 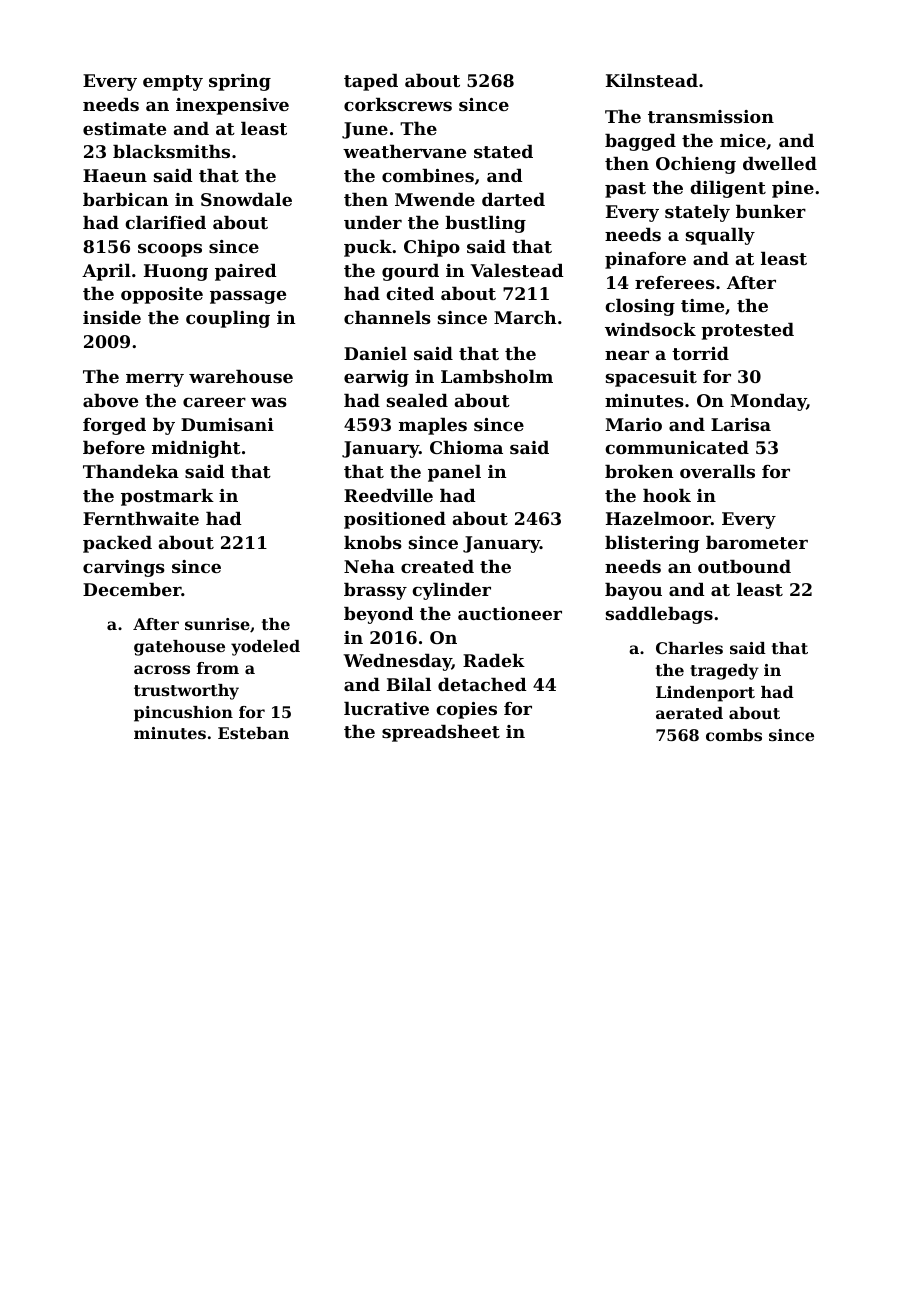 I want to click on near, so click(x=627, y=355).
